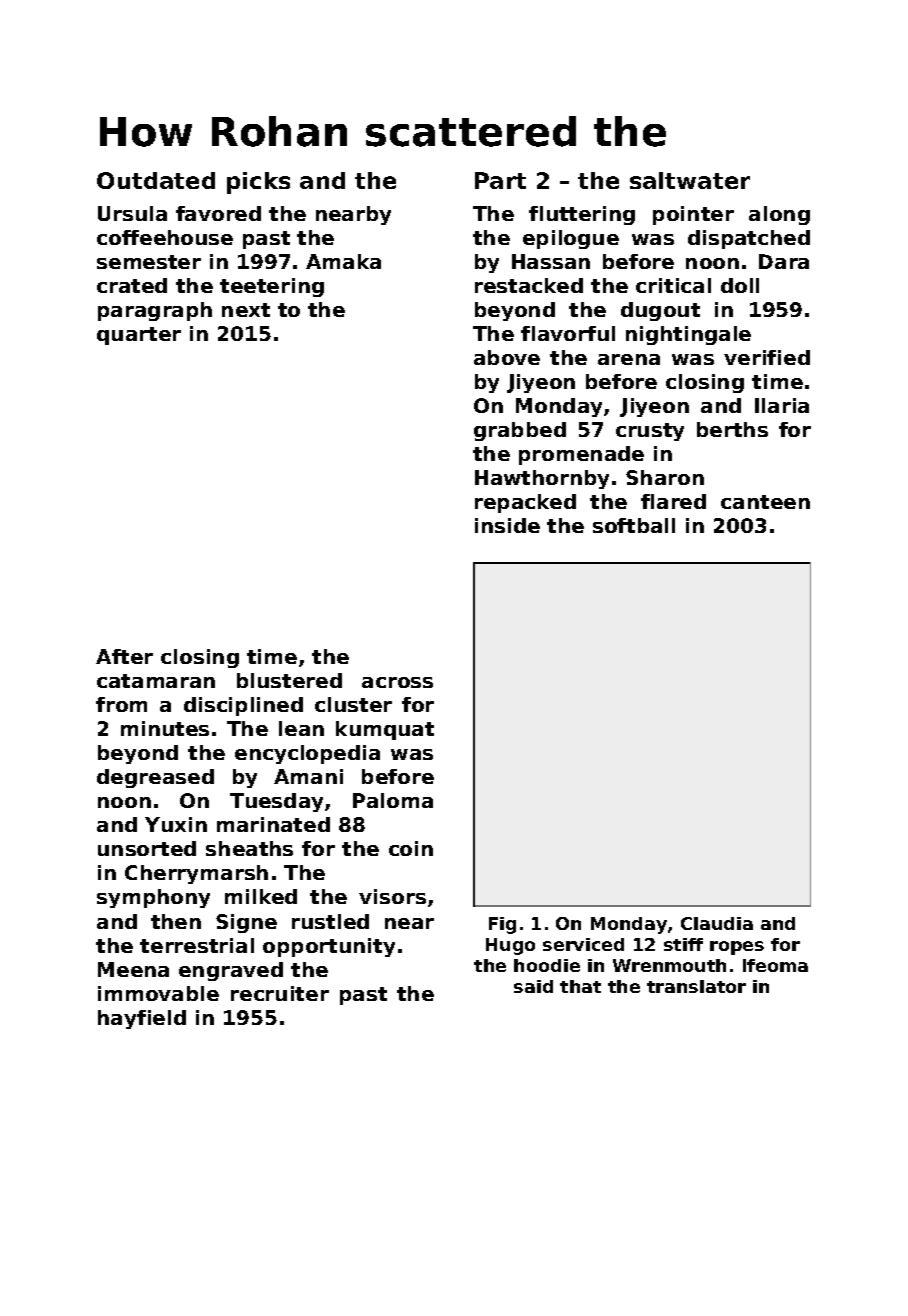 This screenshot has width=908, height=1316. I want to click on quarter, so click(139, 336).
